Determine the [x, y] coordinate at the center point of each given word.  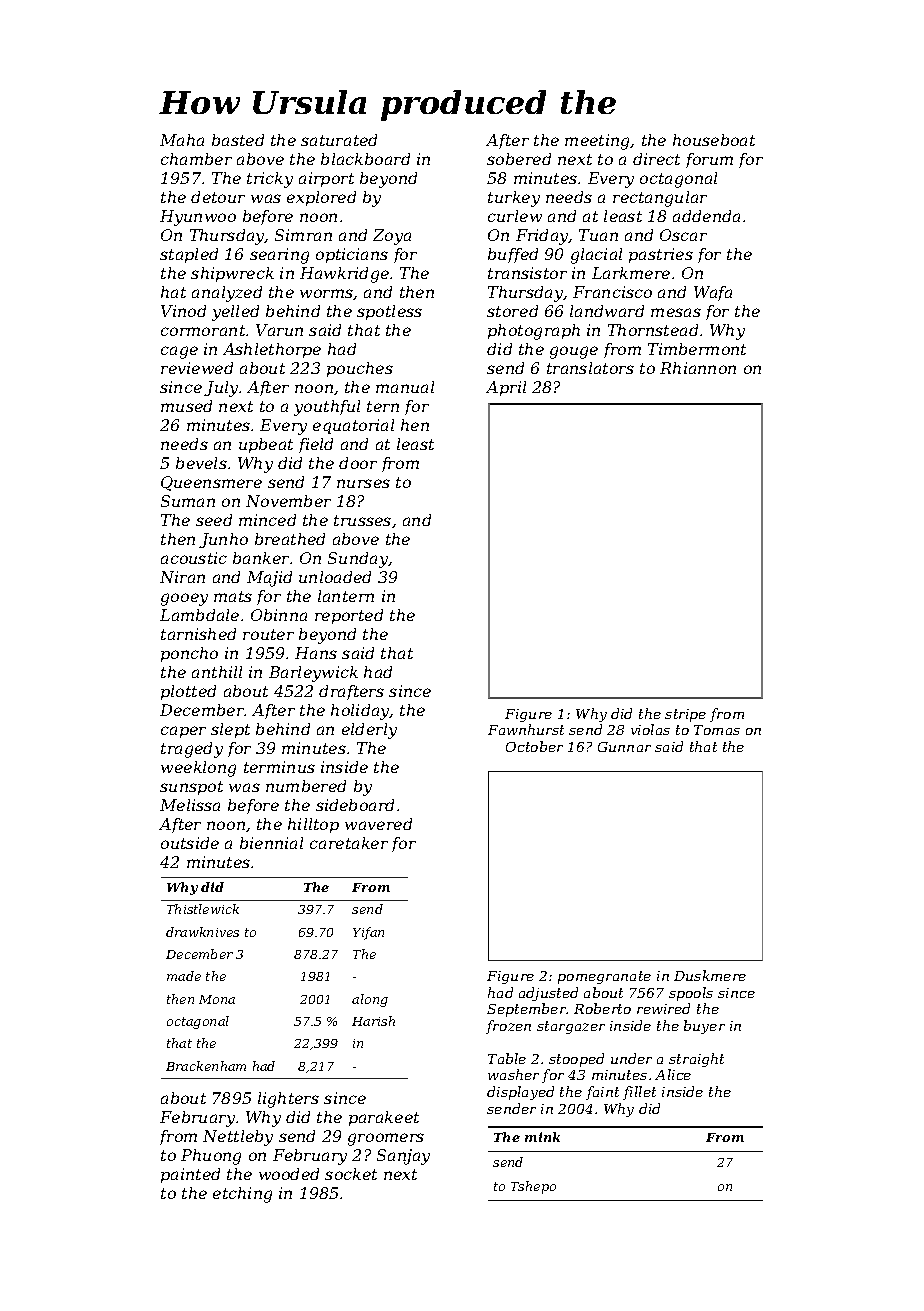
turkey [514, 199]
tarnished [198, 634]
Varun [279, 330]
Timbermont [697, 349]
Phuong [211, 1157]
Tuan [598, 235]
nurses [363, 483]
